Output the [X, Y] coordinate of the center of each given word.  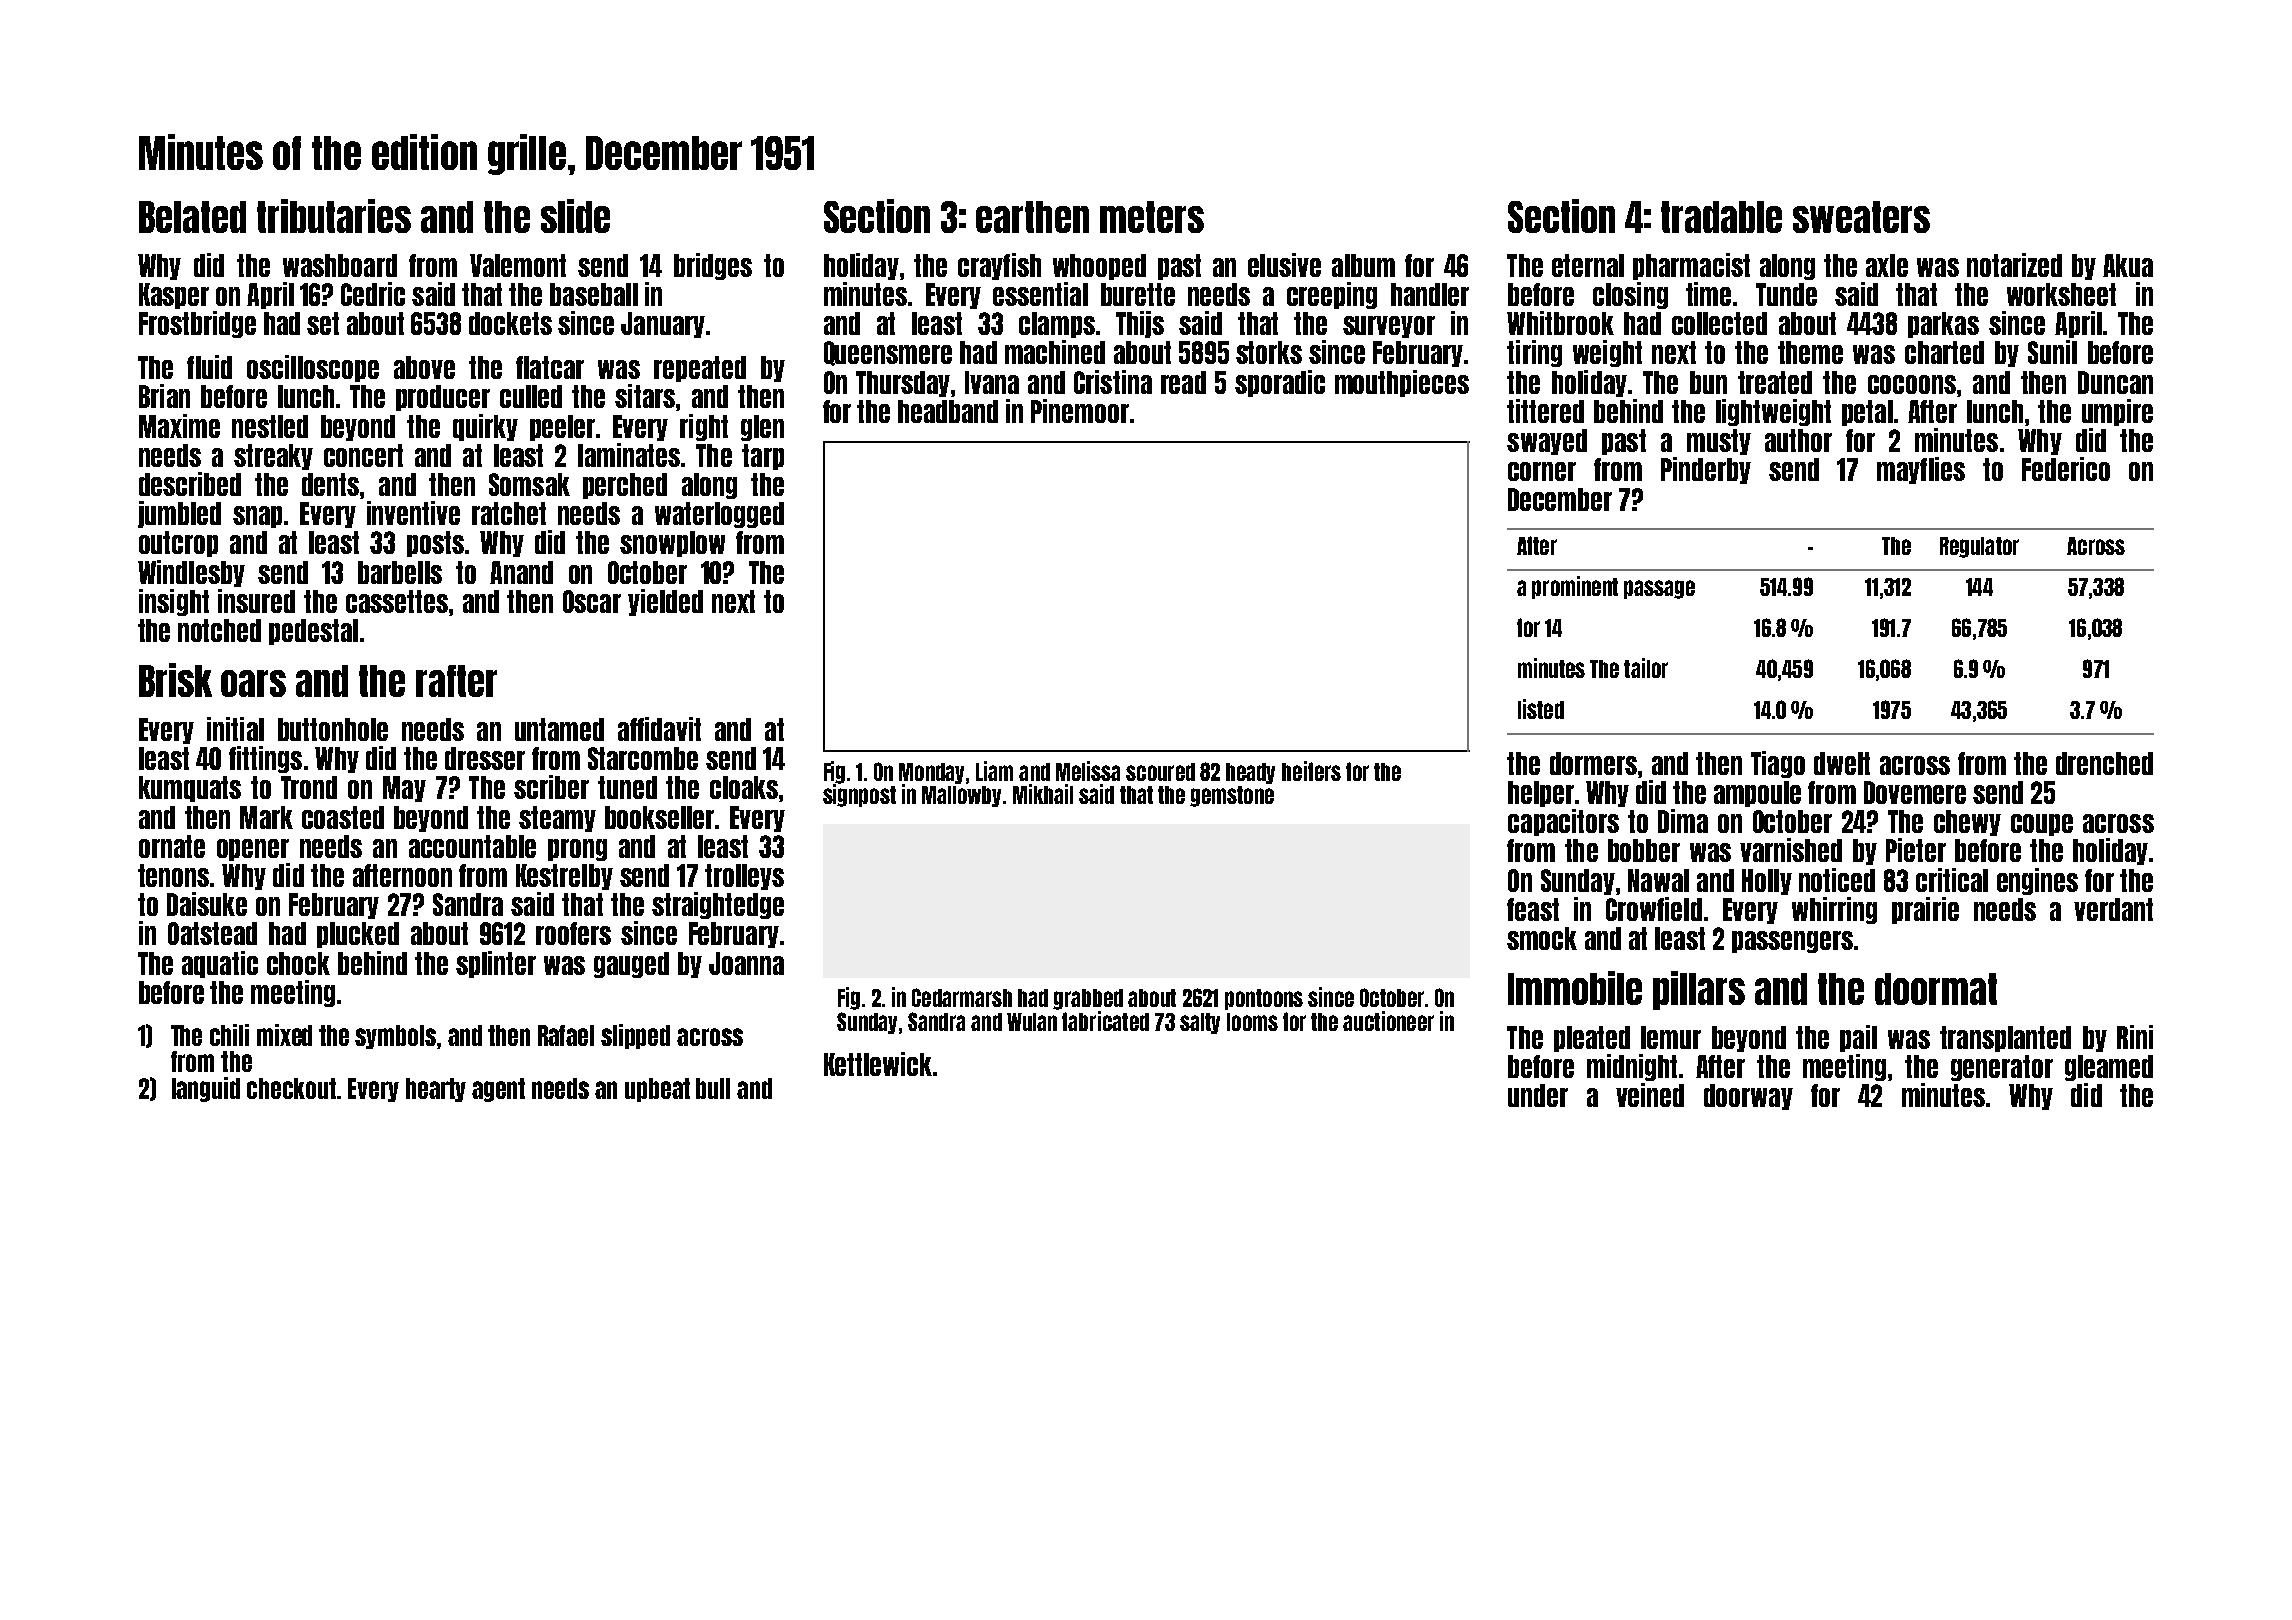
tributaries [334, 216]
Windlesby [191, 573]
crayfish [999, 266]
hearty [436, 1090]
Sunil [2052, 352]
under [1538, 1095]
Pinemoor [1080, 411]
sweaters [1861, 217]
